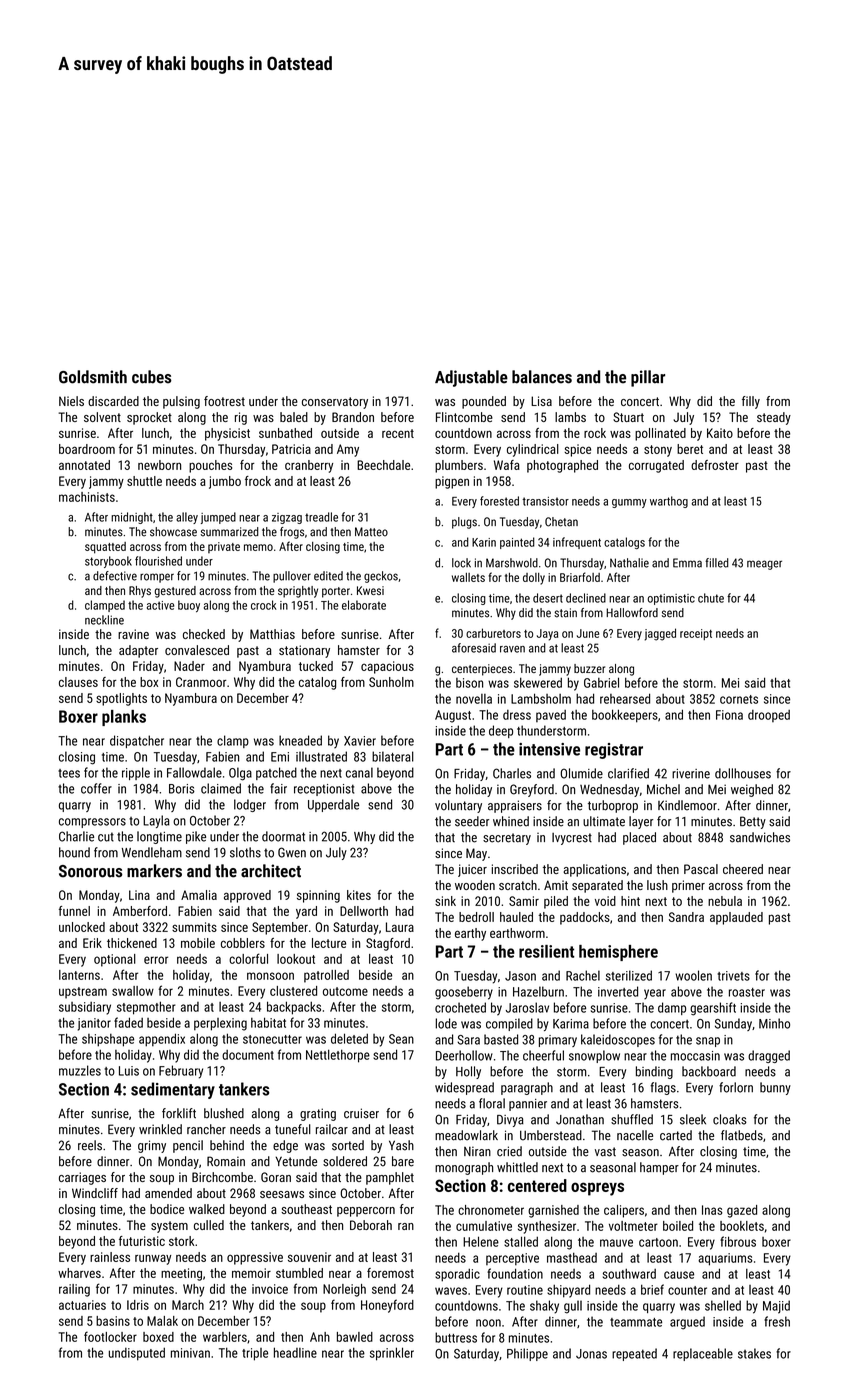 This document has height=1400, width=849. What do you see at coordinates (102, 417) in the document?
I see `solvent` at bounding box center [102, 417].
